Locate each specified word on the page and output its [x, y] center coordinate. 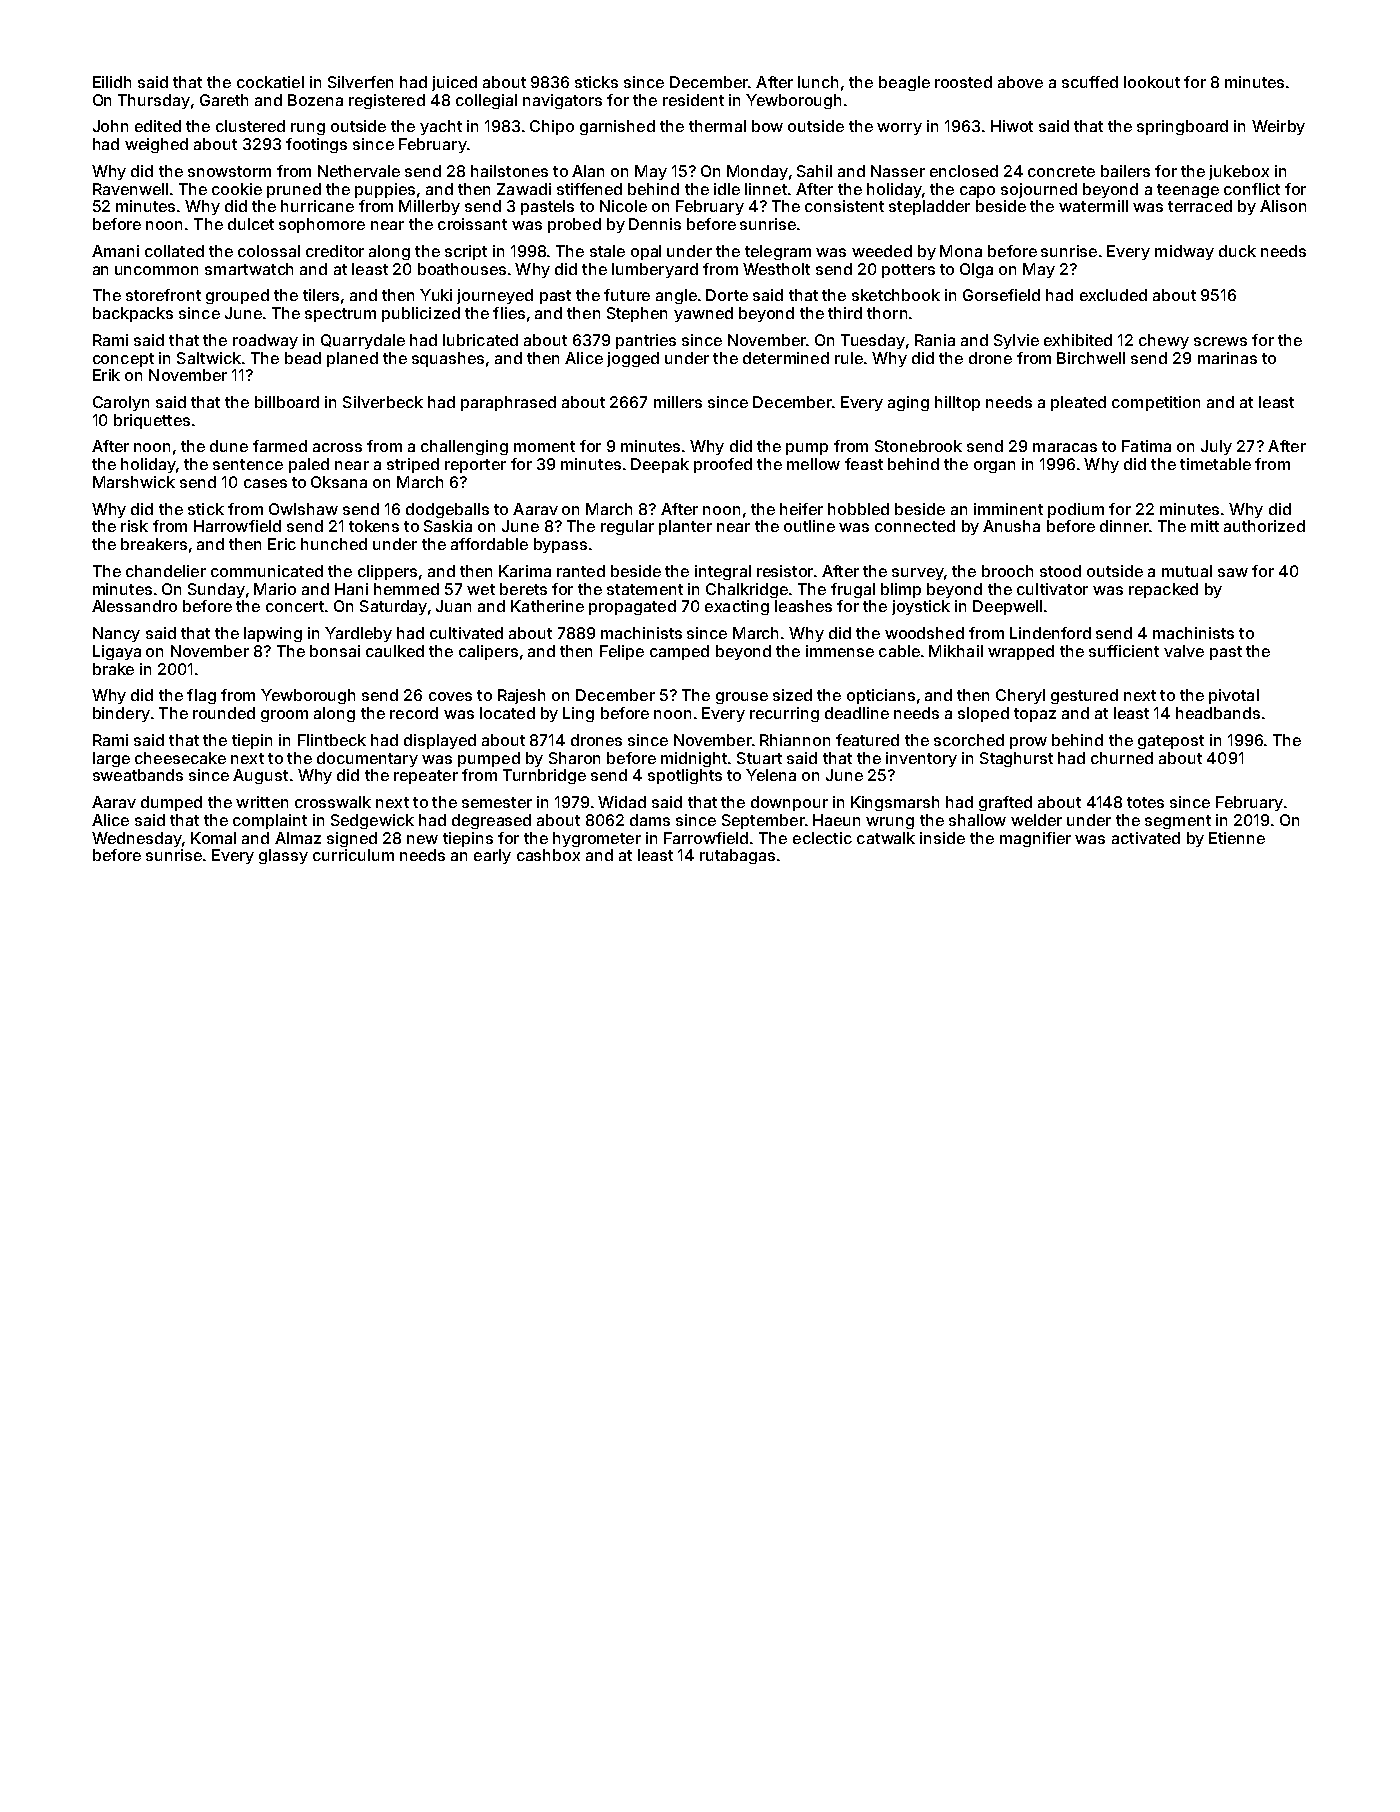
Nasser [898, 171]
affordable [489, 544]
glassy [283, 856]
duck [1237, 251]
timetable [1215, 464]
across [337, 447]
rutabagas [737, 856]
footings [316, 145]
